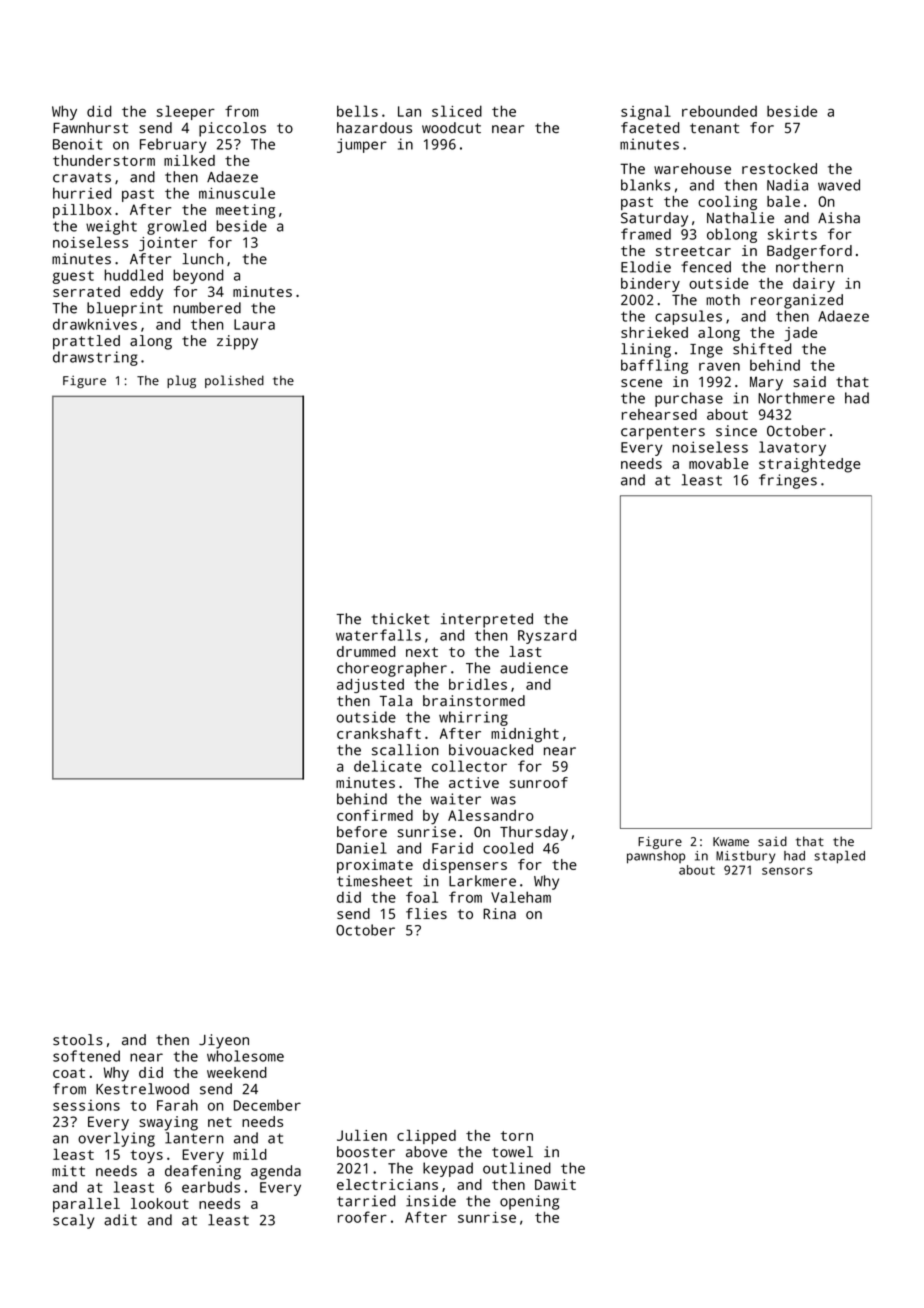 The height and width of the page is (1308, 924). What do you see at coordinates (839, 857) in the page?
I see `stapled` at bounding box center [839, 857].
